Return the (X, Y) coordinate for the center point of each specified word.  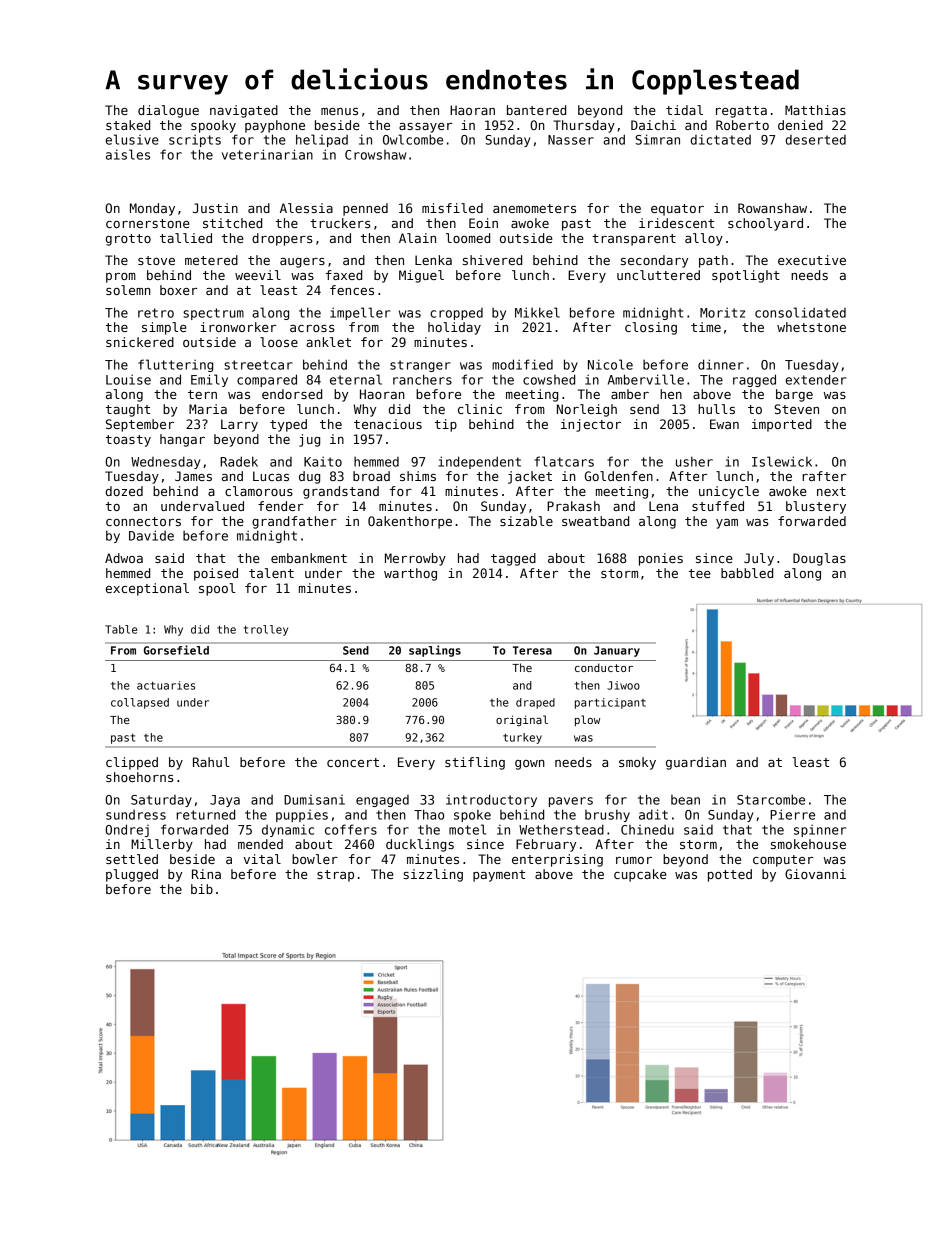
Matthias (815, 110)
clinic (480, 409)
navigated (244, 111)
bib (202, 889)
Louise (128, 379)
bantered (536, 110)
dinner (721, 364)
